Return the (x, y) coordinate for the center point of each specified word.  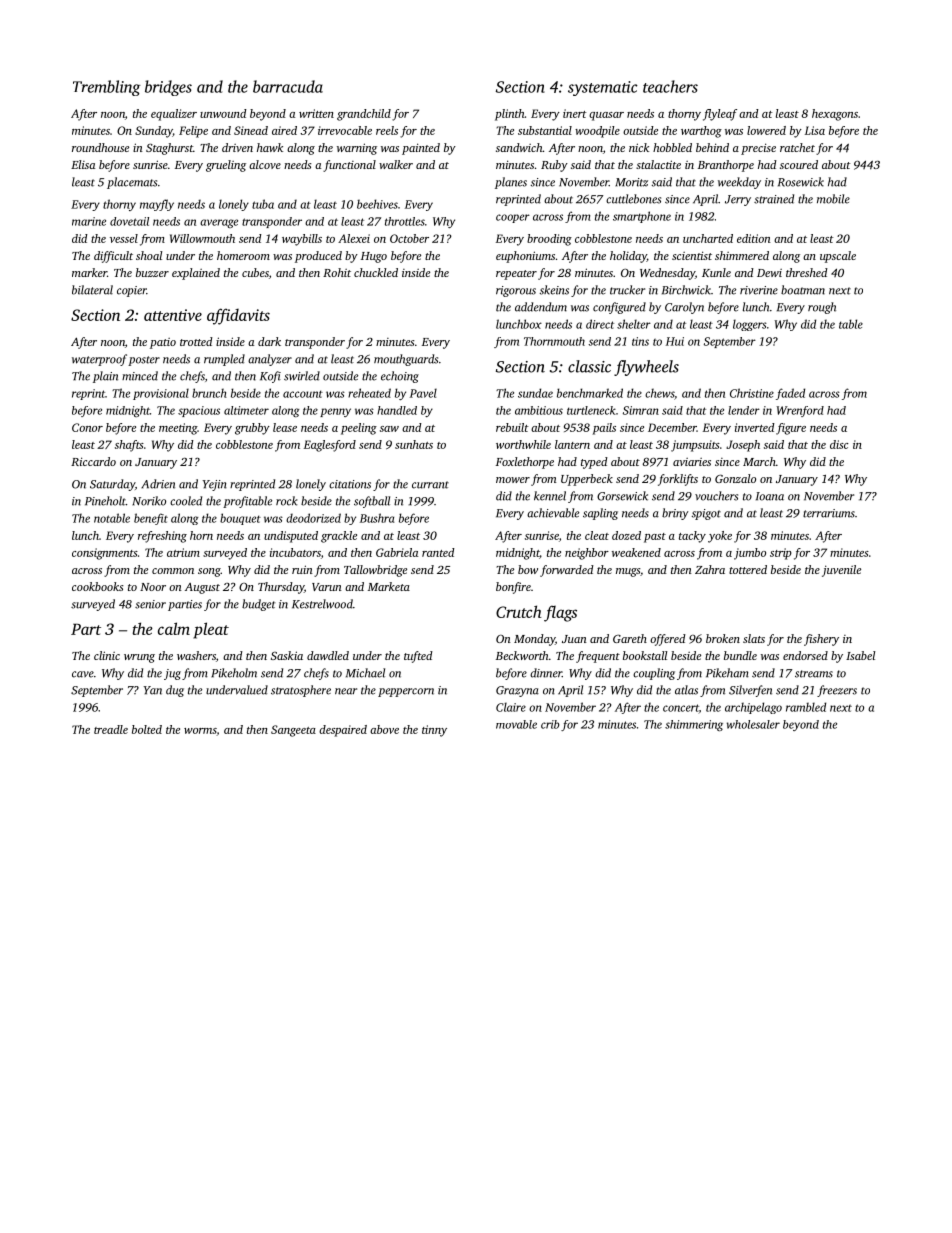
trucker (627, 290)
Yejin (214, 485)
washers (196, 655)
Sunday (154, 132)
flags (560, 613)
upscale (838, 257)
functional (349, 166)
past (655, 538)
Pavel (423, 393)
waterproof (99, 360)
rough (822, 308)
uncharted (708, 238)
